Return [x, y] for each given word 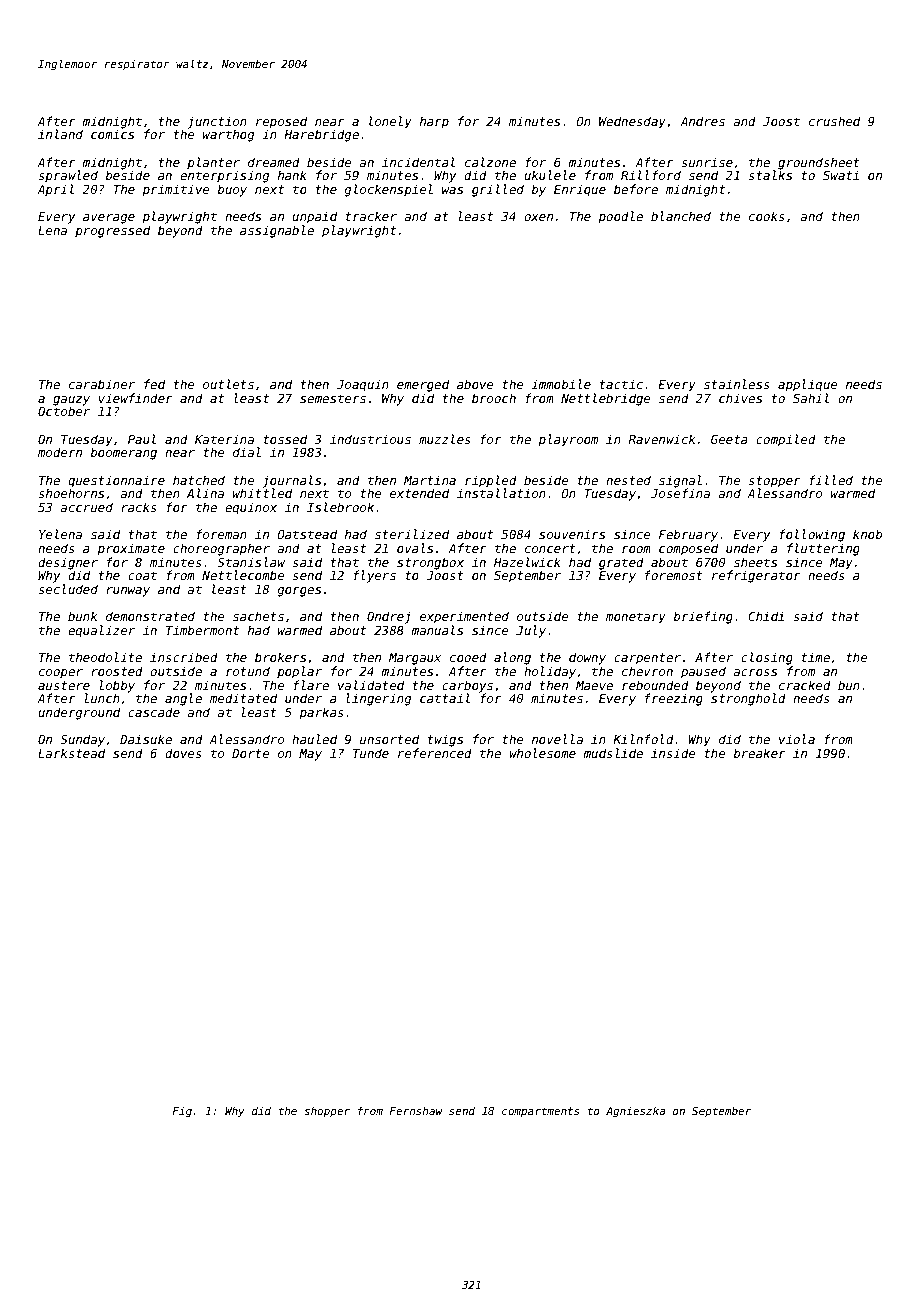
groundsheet [819, 163]
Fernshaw [416, 1110]
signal [680, 481]
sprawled [68, 176]
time [815, 657]
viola [797, 739]
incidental [418, 162]
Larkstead [71, 753]
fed [154, 384]
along [512, 658]
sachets [258, 616]
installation [501, 493]
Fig [182, 1111]
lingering [378, 699]
